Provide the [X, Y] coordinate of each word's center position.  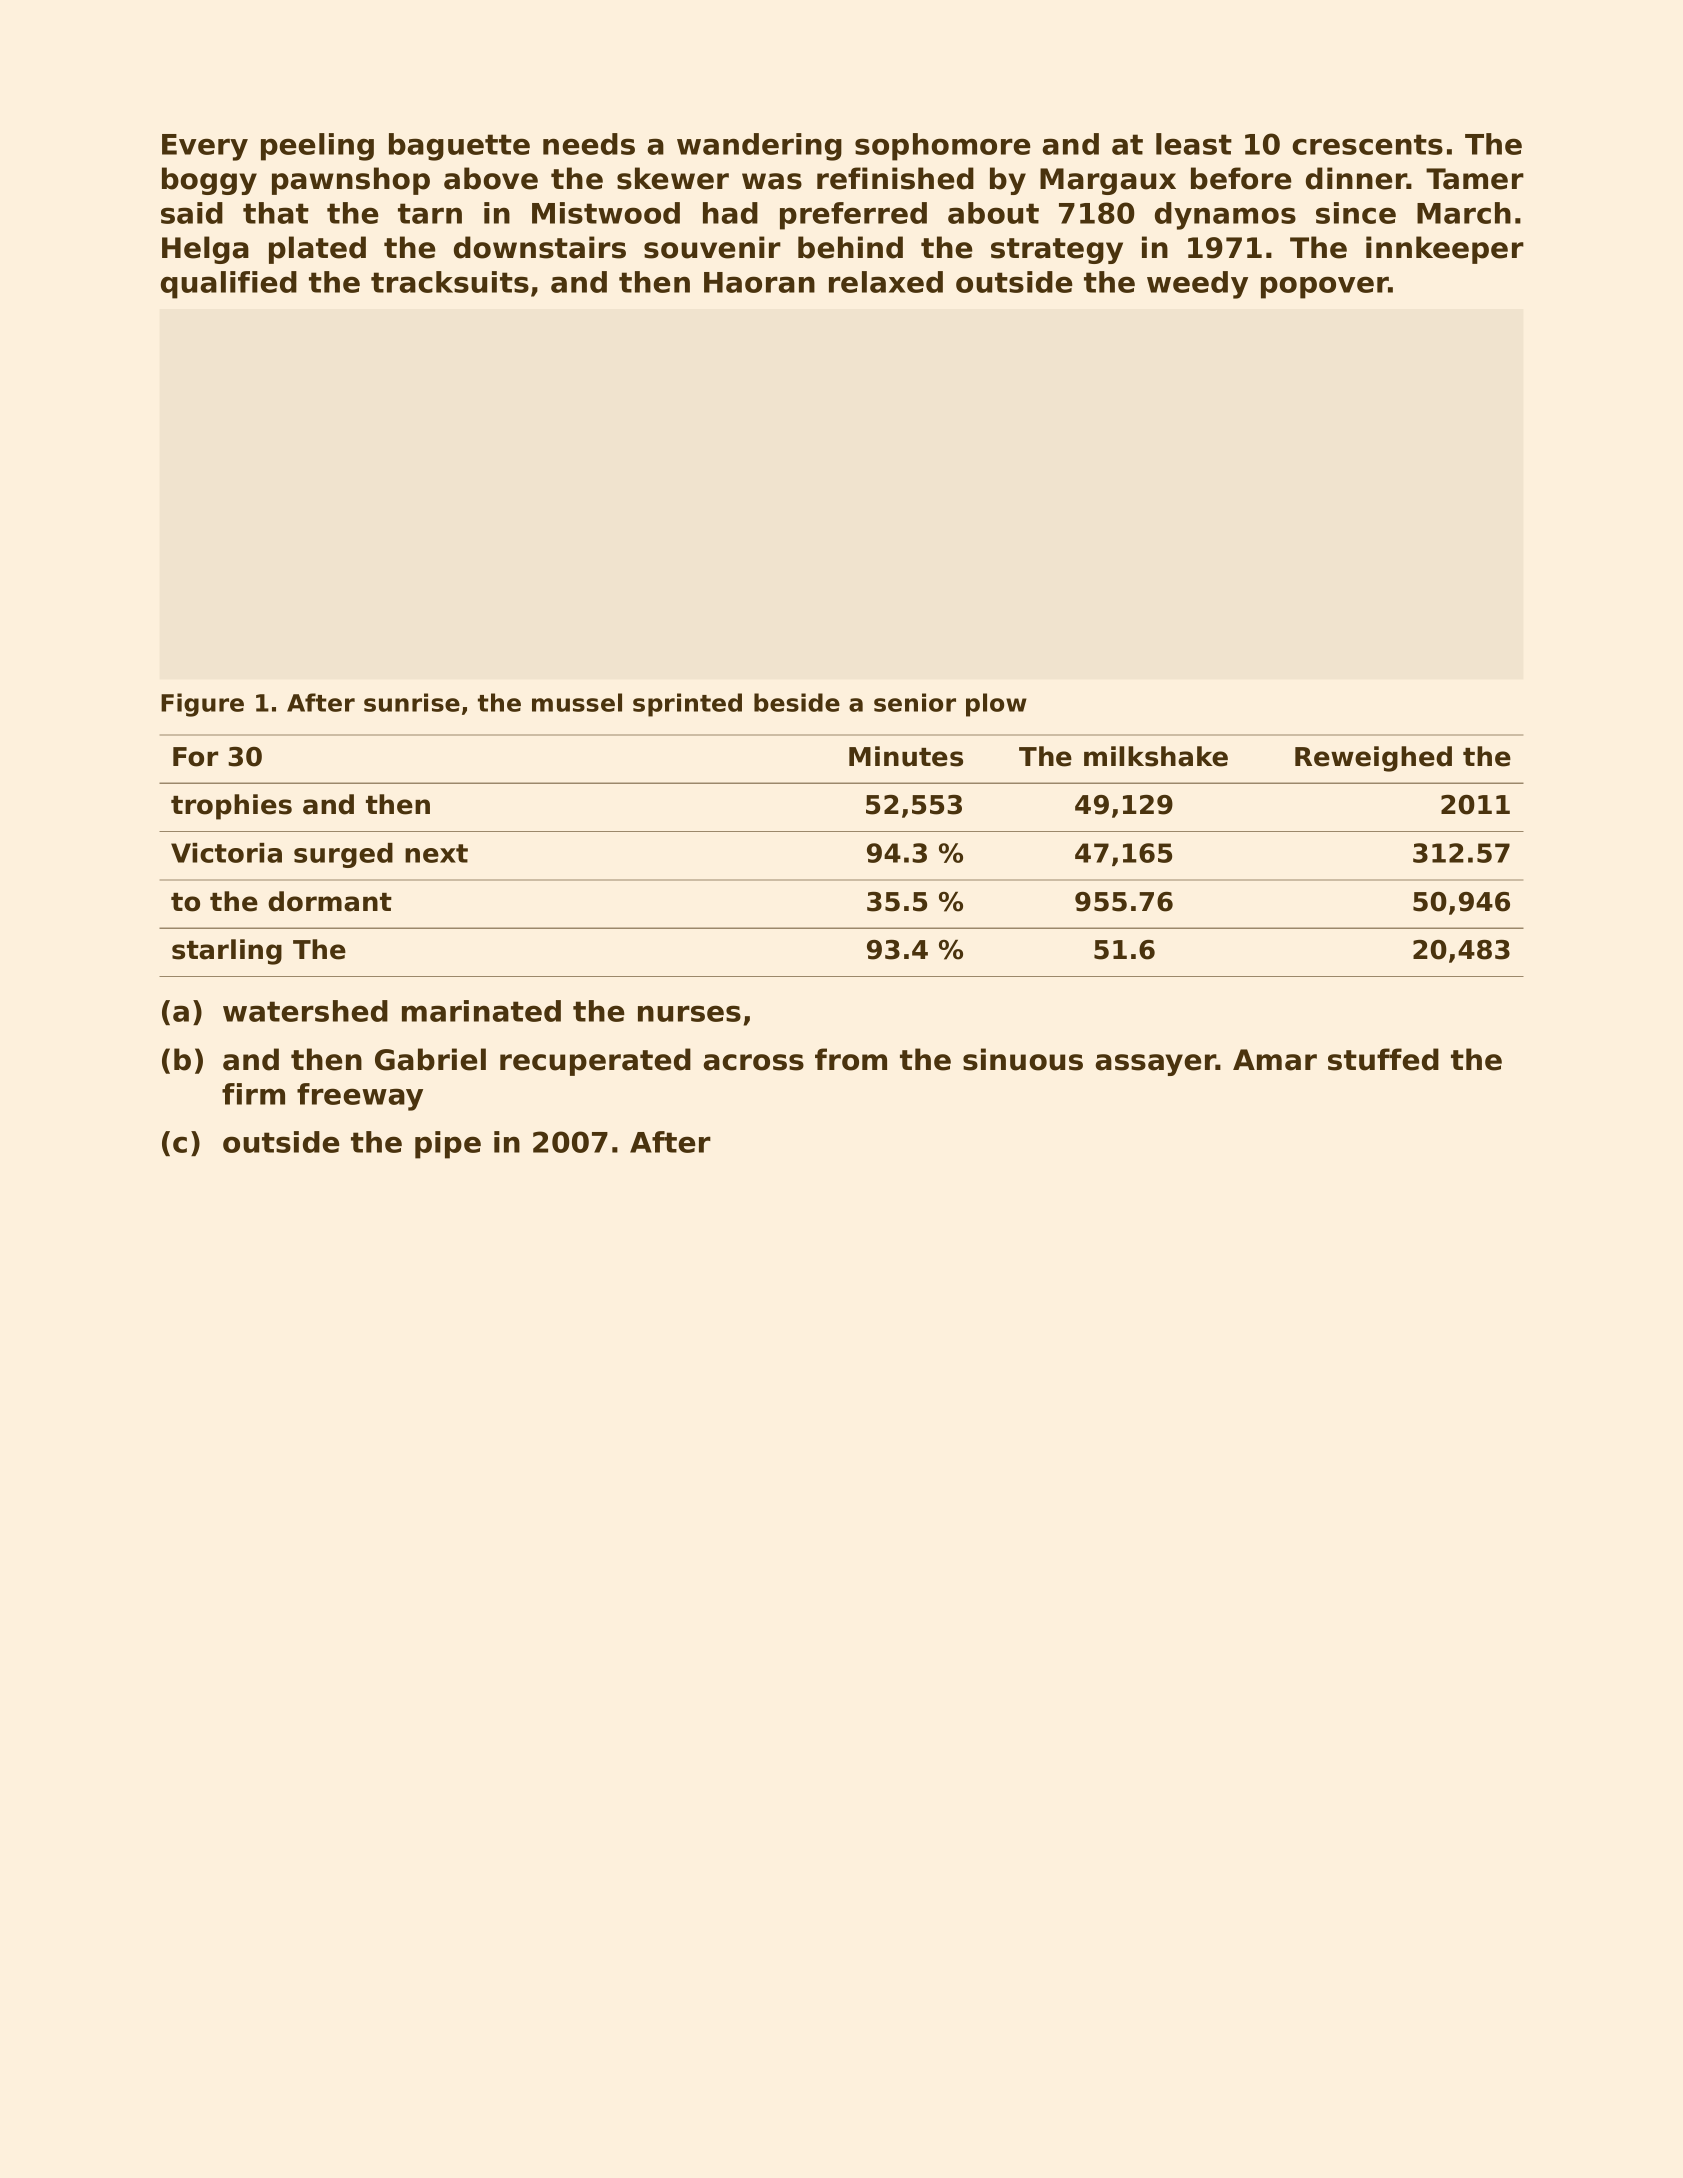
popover [1325, 287]
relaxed [886, 282]
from [851, 1059]
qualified [229, 285]
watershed [305, 1011]
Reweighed [1373, 759]
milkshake [1156, 756]
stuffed [1383, 1059]
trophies [231, 807]
